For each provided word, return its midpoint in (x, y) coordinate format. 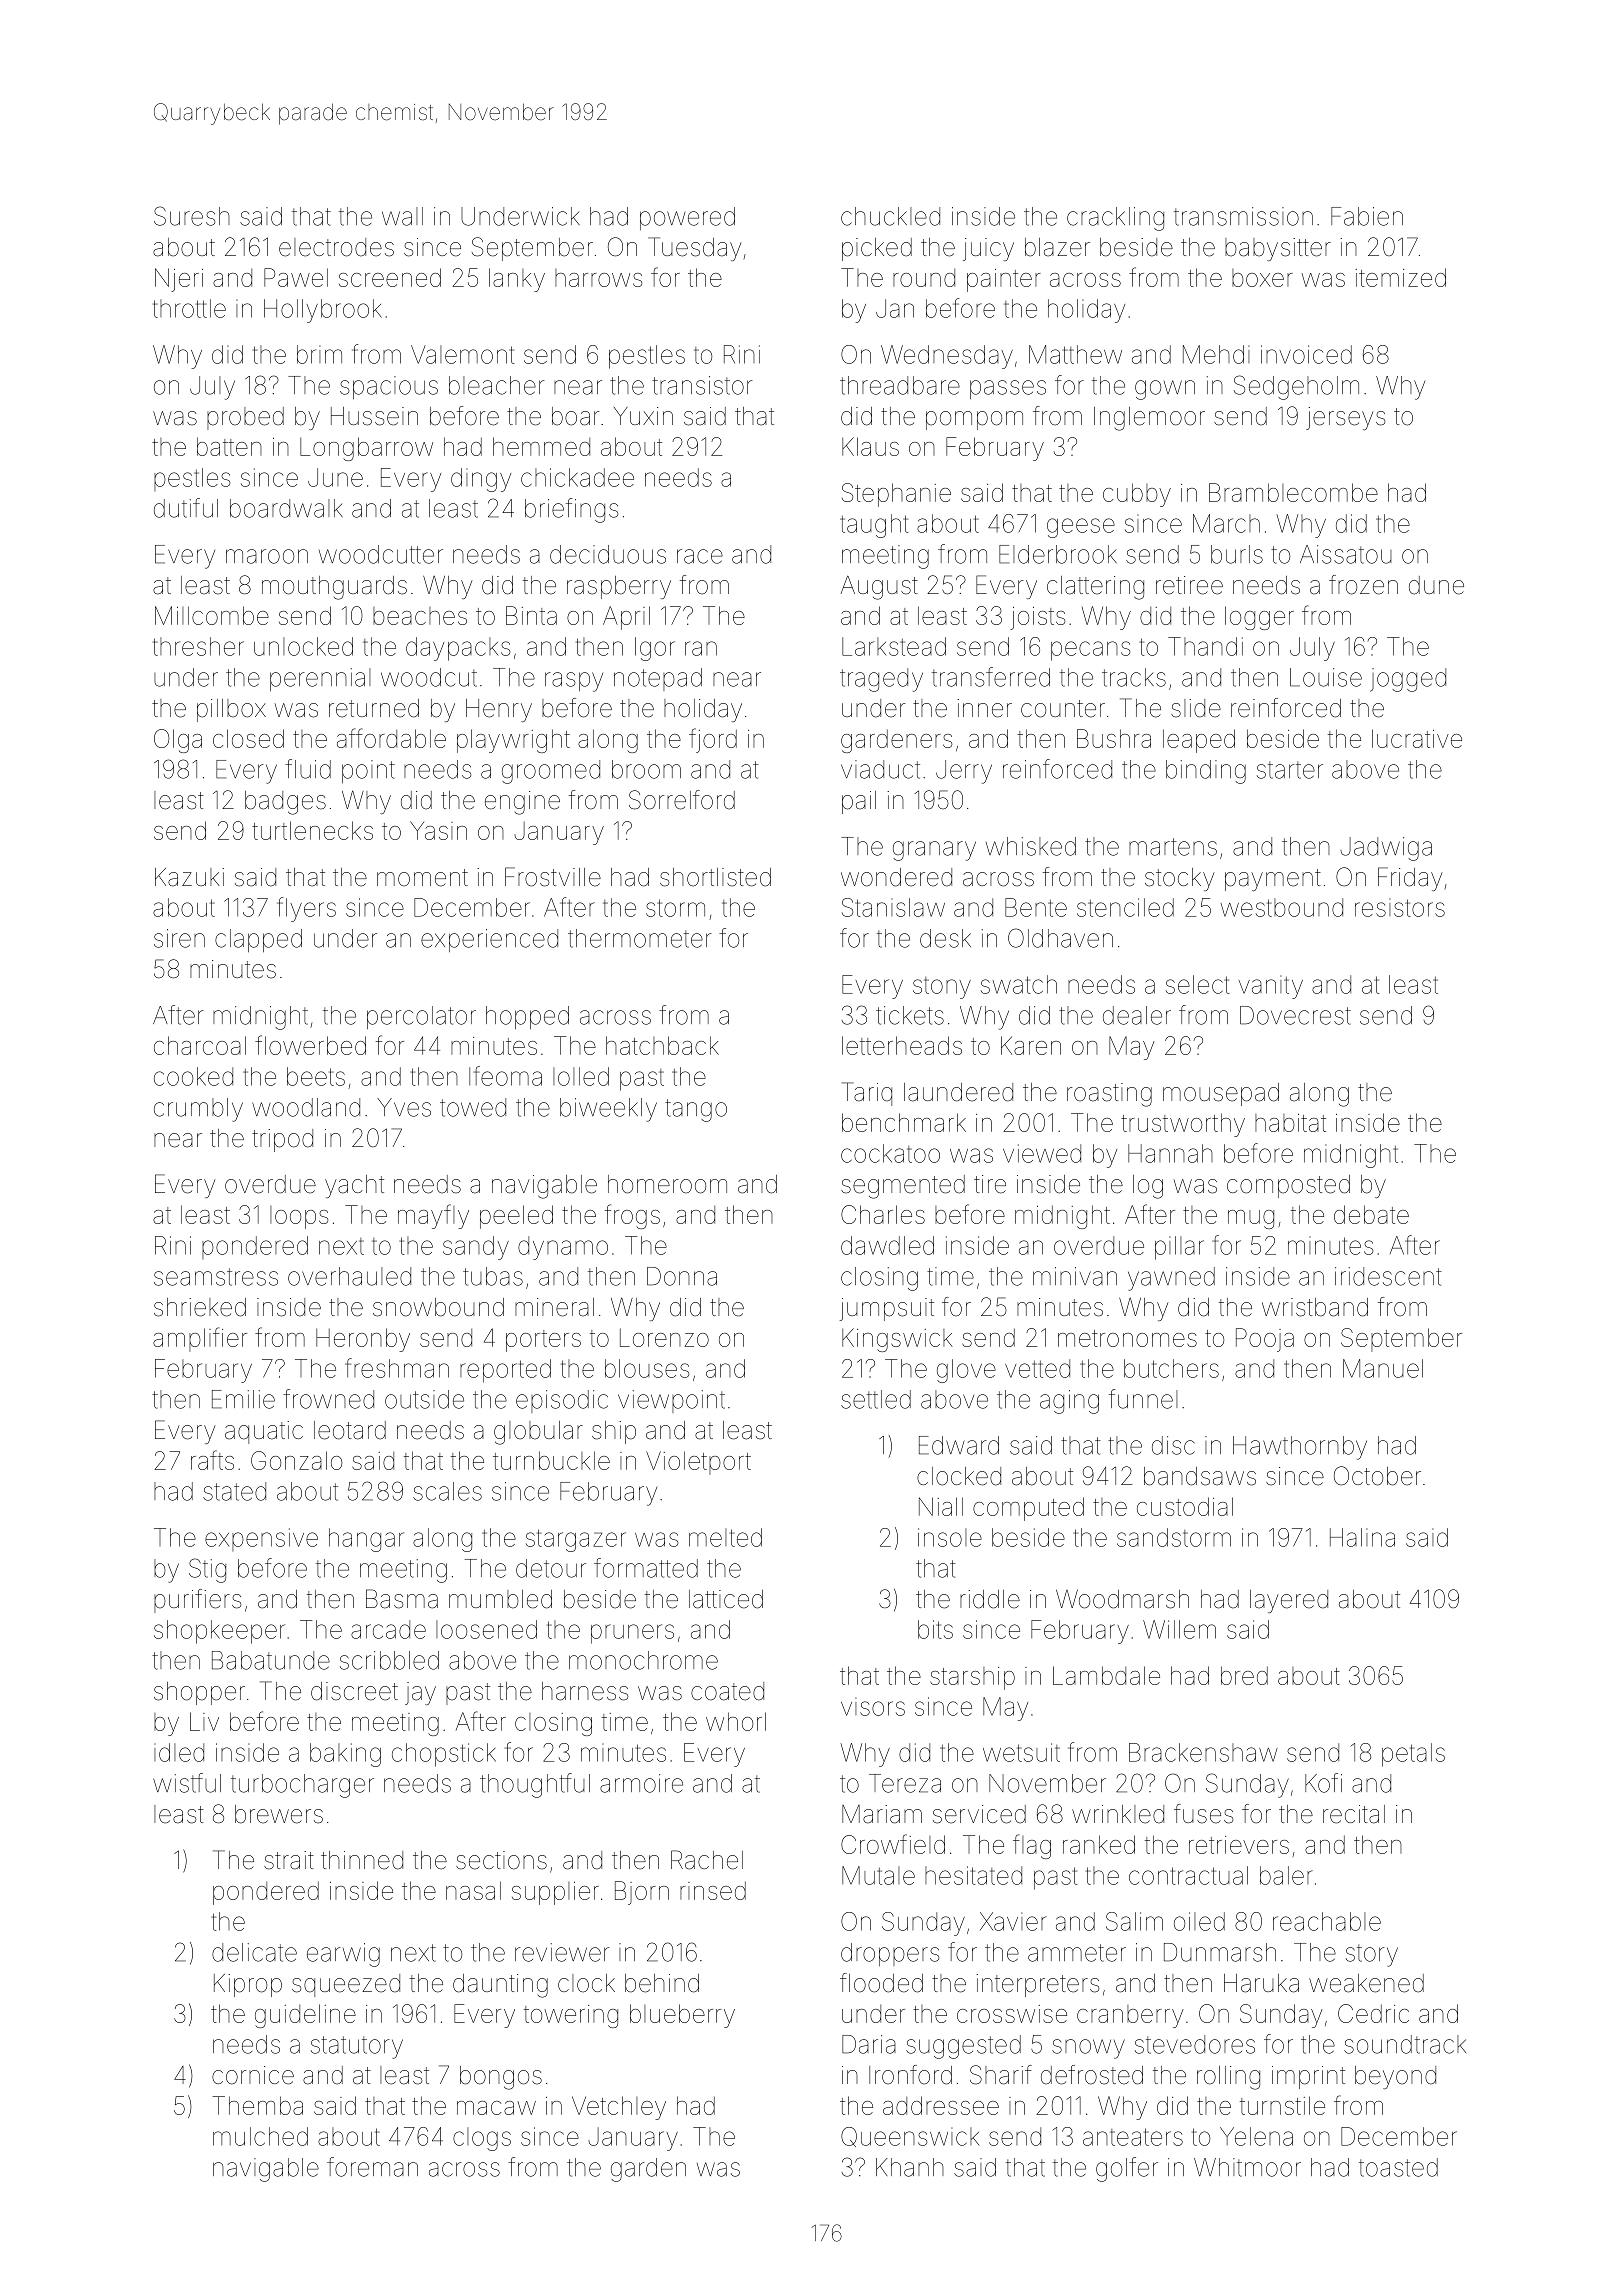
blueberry (682, 2016)
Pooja (1265, 1340)
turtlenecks (312, 830)
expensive (261, 1539)
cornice (253, 2075)
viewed (1042, 1153)
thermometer (640, 938)
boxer (1262, 278)
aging (1069, 1402)
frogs (632, 1216)
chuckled (890, 216)
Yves (404, 1107)
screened (390, 277)
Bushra (1114, 738)
